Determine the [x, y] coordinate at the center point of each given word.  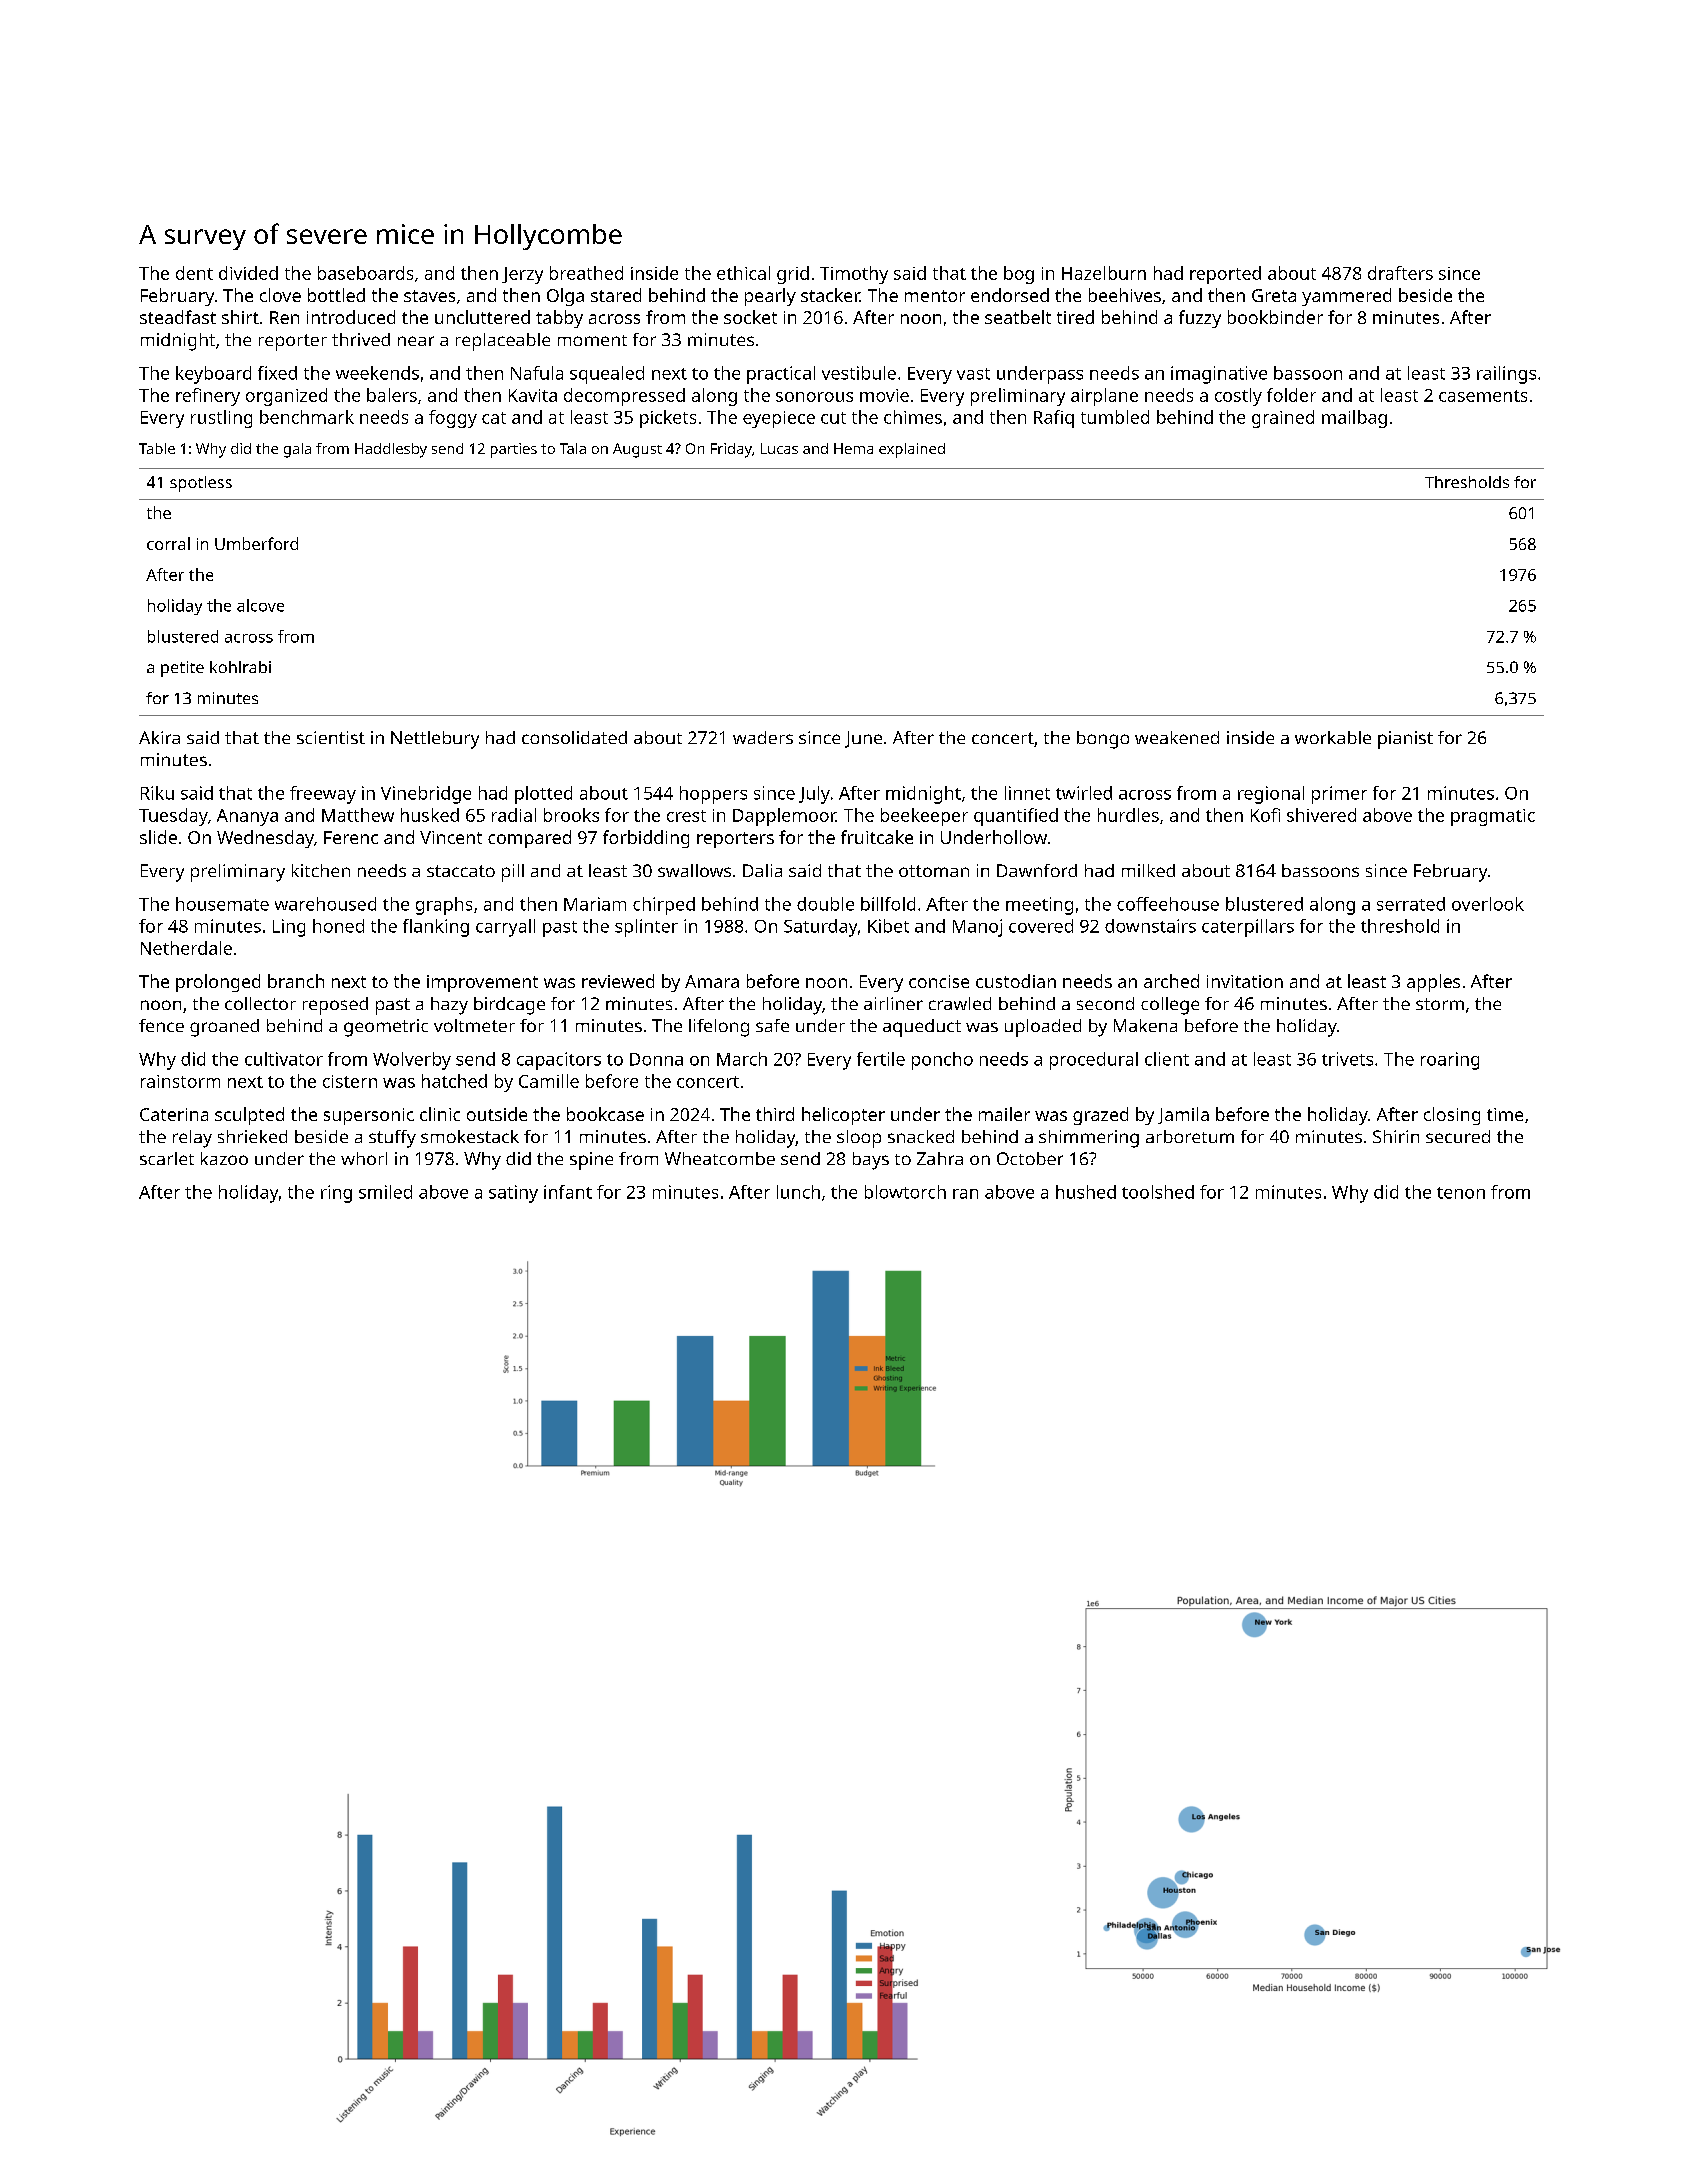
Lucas [779, 448]
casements [1483, 396]
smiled [385, 1192]
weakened [1177, 737]
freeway [323, 795]
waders [763, 737]
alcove [260, 605]
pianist [1405, 740]
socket [750, 317]
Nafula [537, 373]
